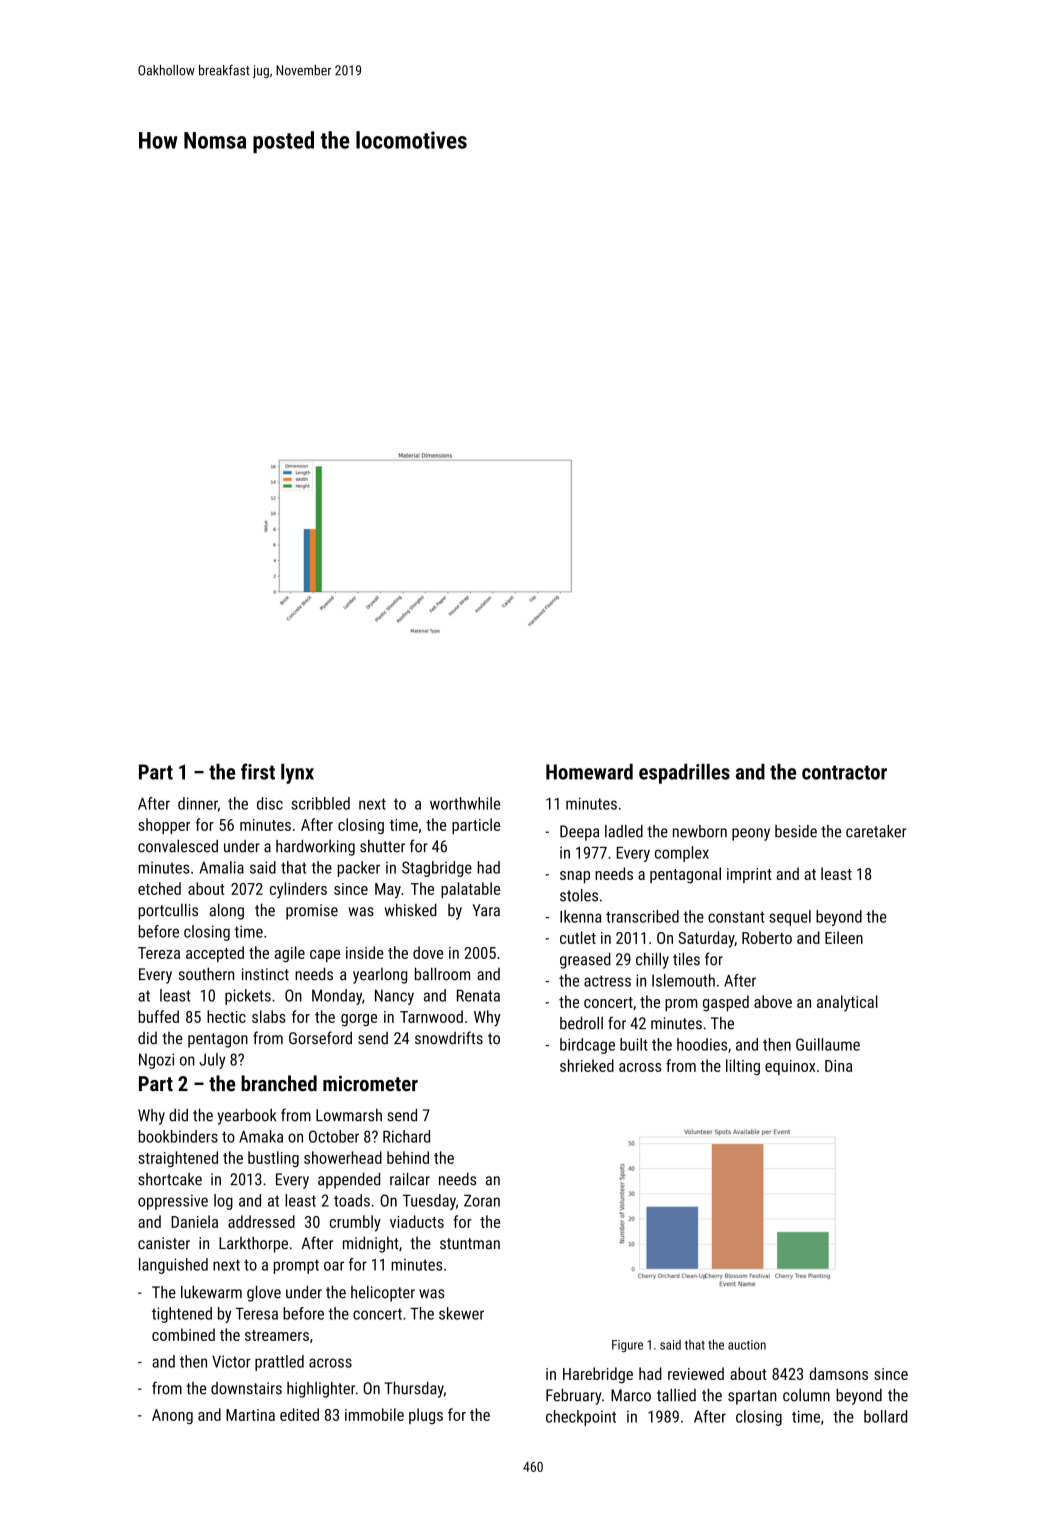 This screenshot has height=1515, width=1046. Describe the element at coordinates (461, 1313) in the screenshot. I see `skewer` at that location.
